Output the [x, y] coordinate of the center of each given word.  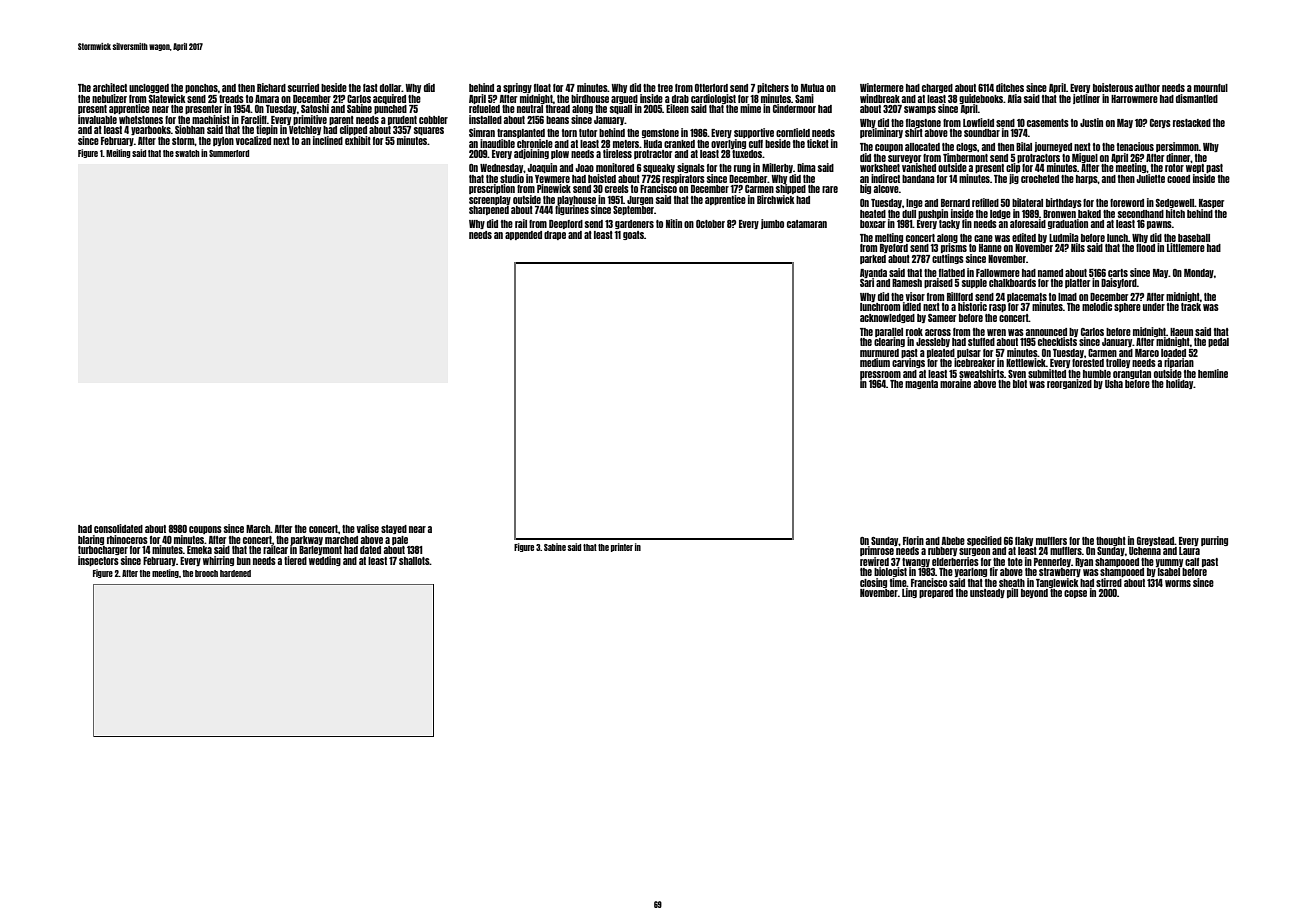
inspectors [98, 561]
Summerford [229, 153]
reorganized [1069, 384]
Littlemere [1186, 247]
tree [665, 88]
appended [523, 235]
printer [622, 547]
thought [1111, 541]
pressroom [880, 375]
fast [370, 88]
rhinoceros [127, 539]
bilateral [1027, 202]
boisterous [1113, 87]
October [710, 224]
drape [555, 235]
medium [875, 362]
